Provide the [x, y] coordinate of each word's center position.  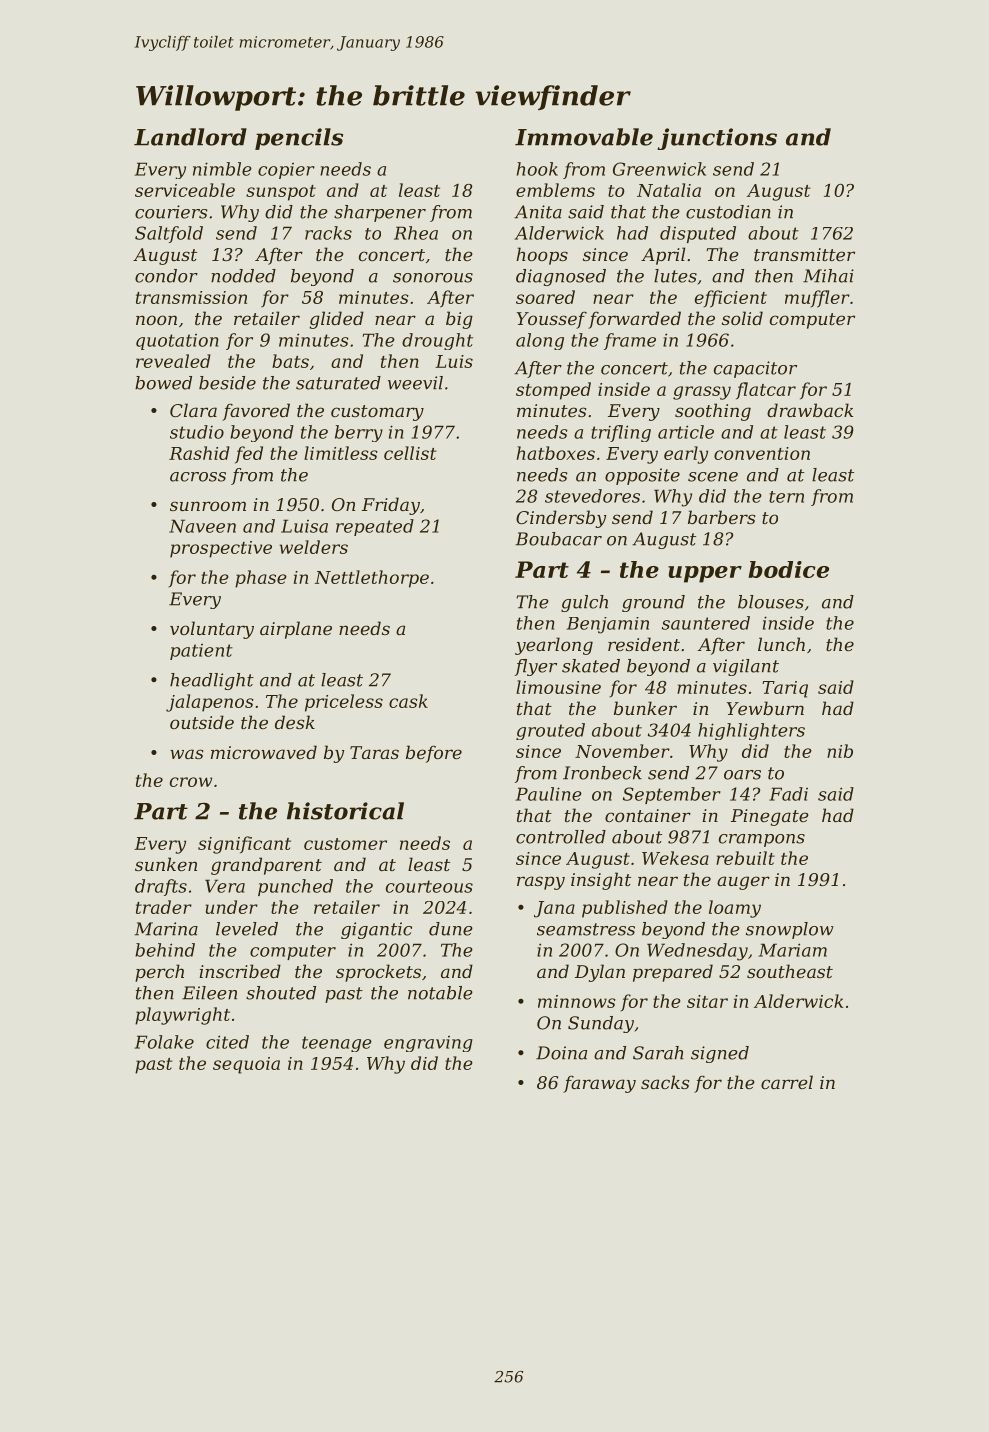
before [434, 754]
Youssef [552, 320]
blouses [771, 602]
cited [227, 1042]
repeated [375, 527]
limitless [341, 453]
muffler [817, 299]
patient [201, 652]
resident [644, 644]
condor [166, 276]
